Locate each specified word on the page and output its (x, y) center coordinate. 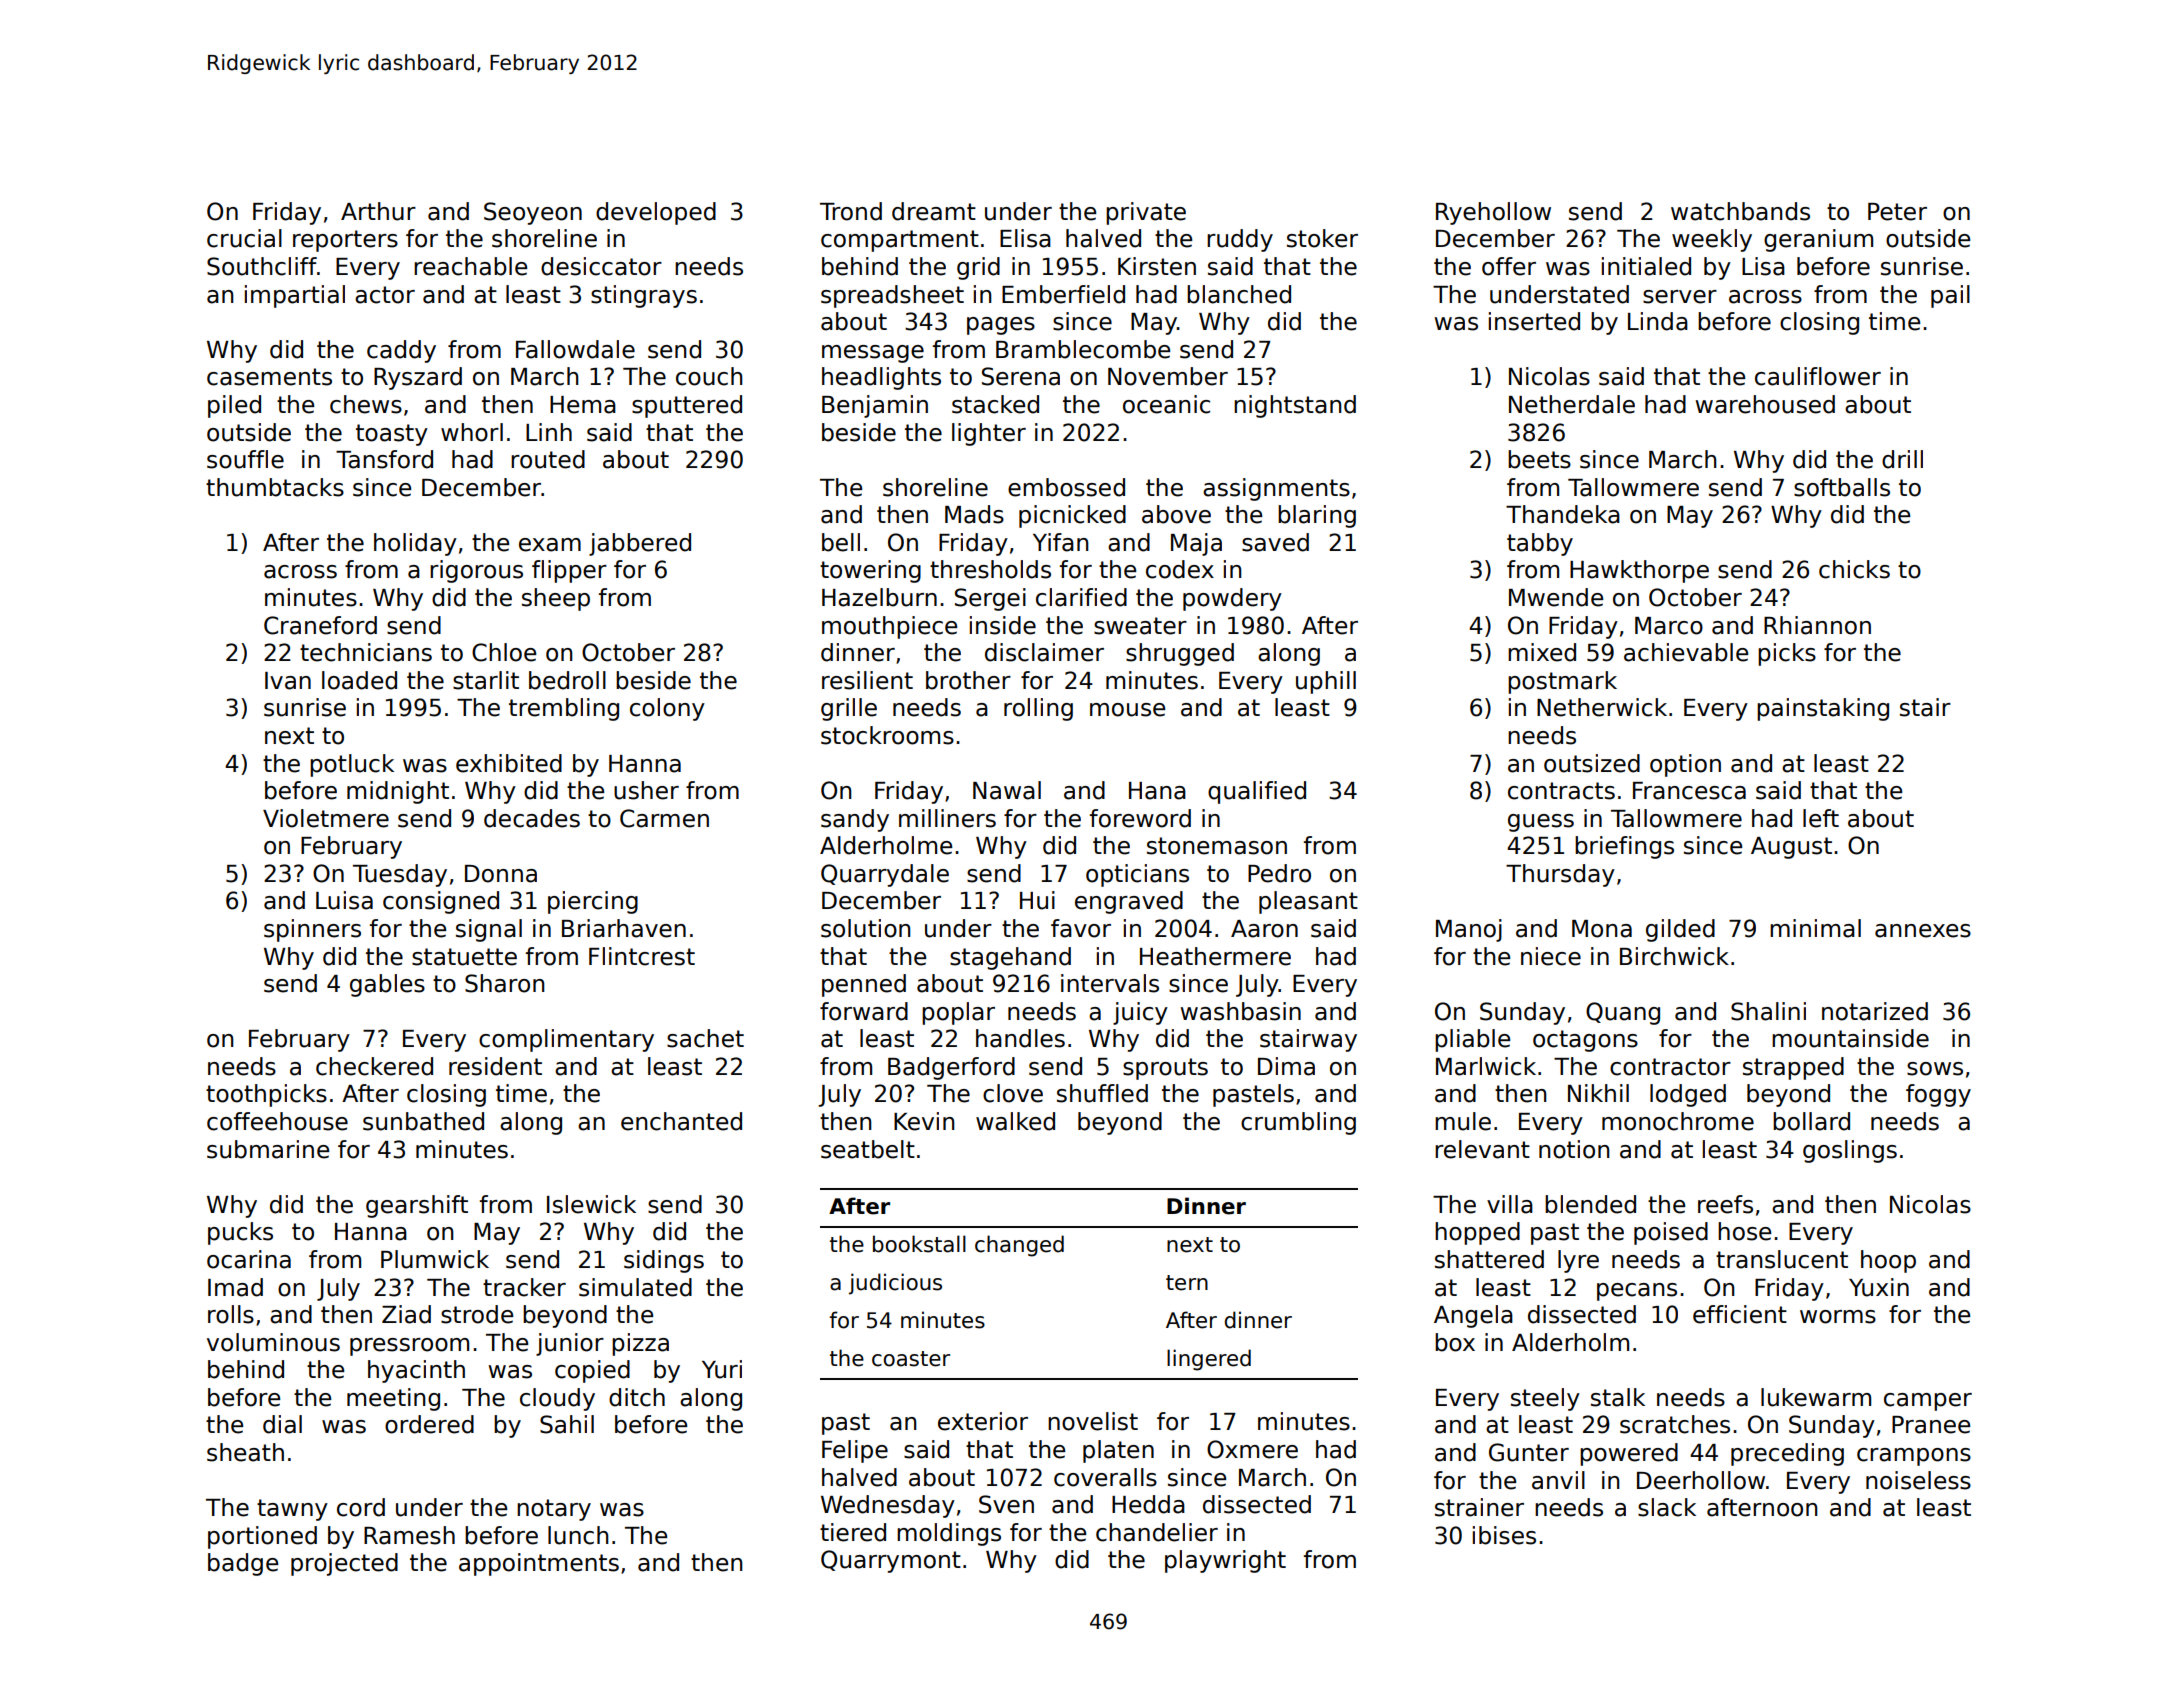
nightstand (1295, 406)
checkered (374, 1066)
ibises (1504, 1535)
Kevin (924, 1121)
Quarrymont (891, 1561)
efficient (1740, 1314)
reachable (470, 266)
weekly (1712, 240)
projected (344, 1564)
